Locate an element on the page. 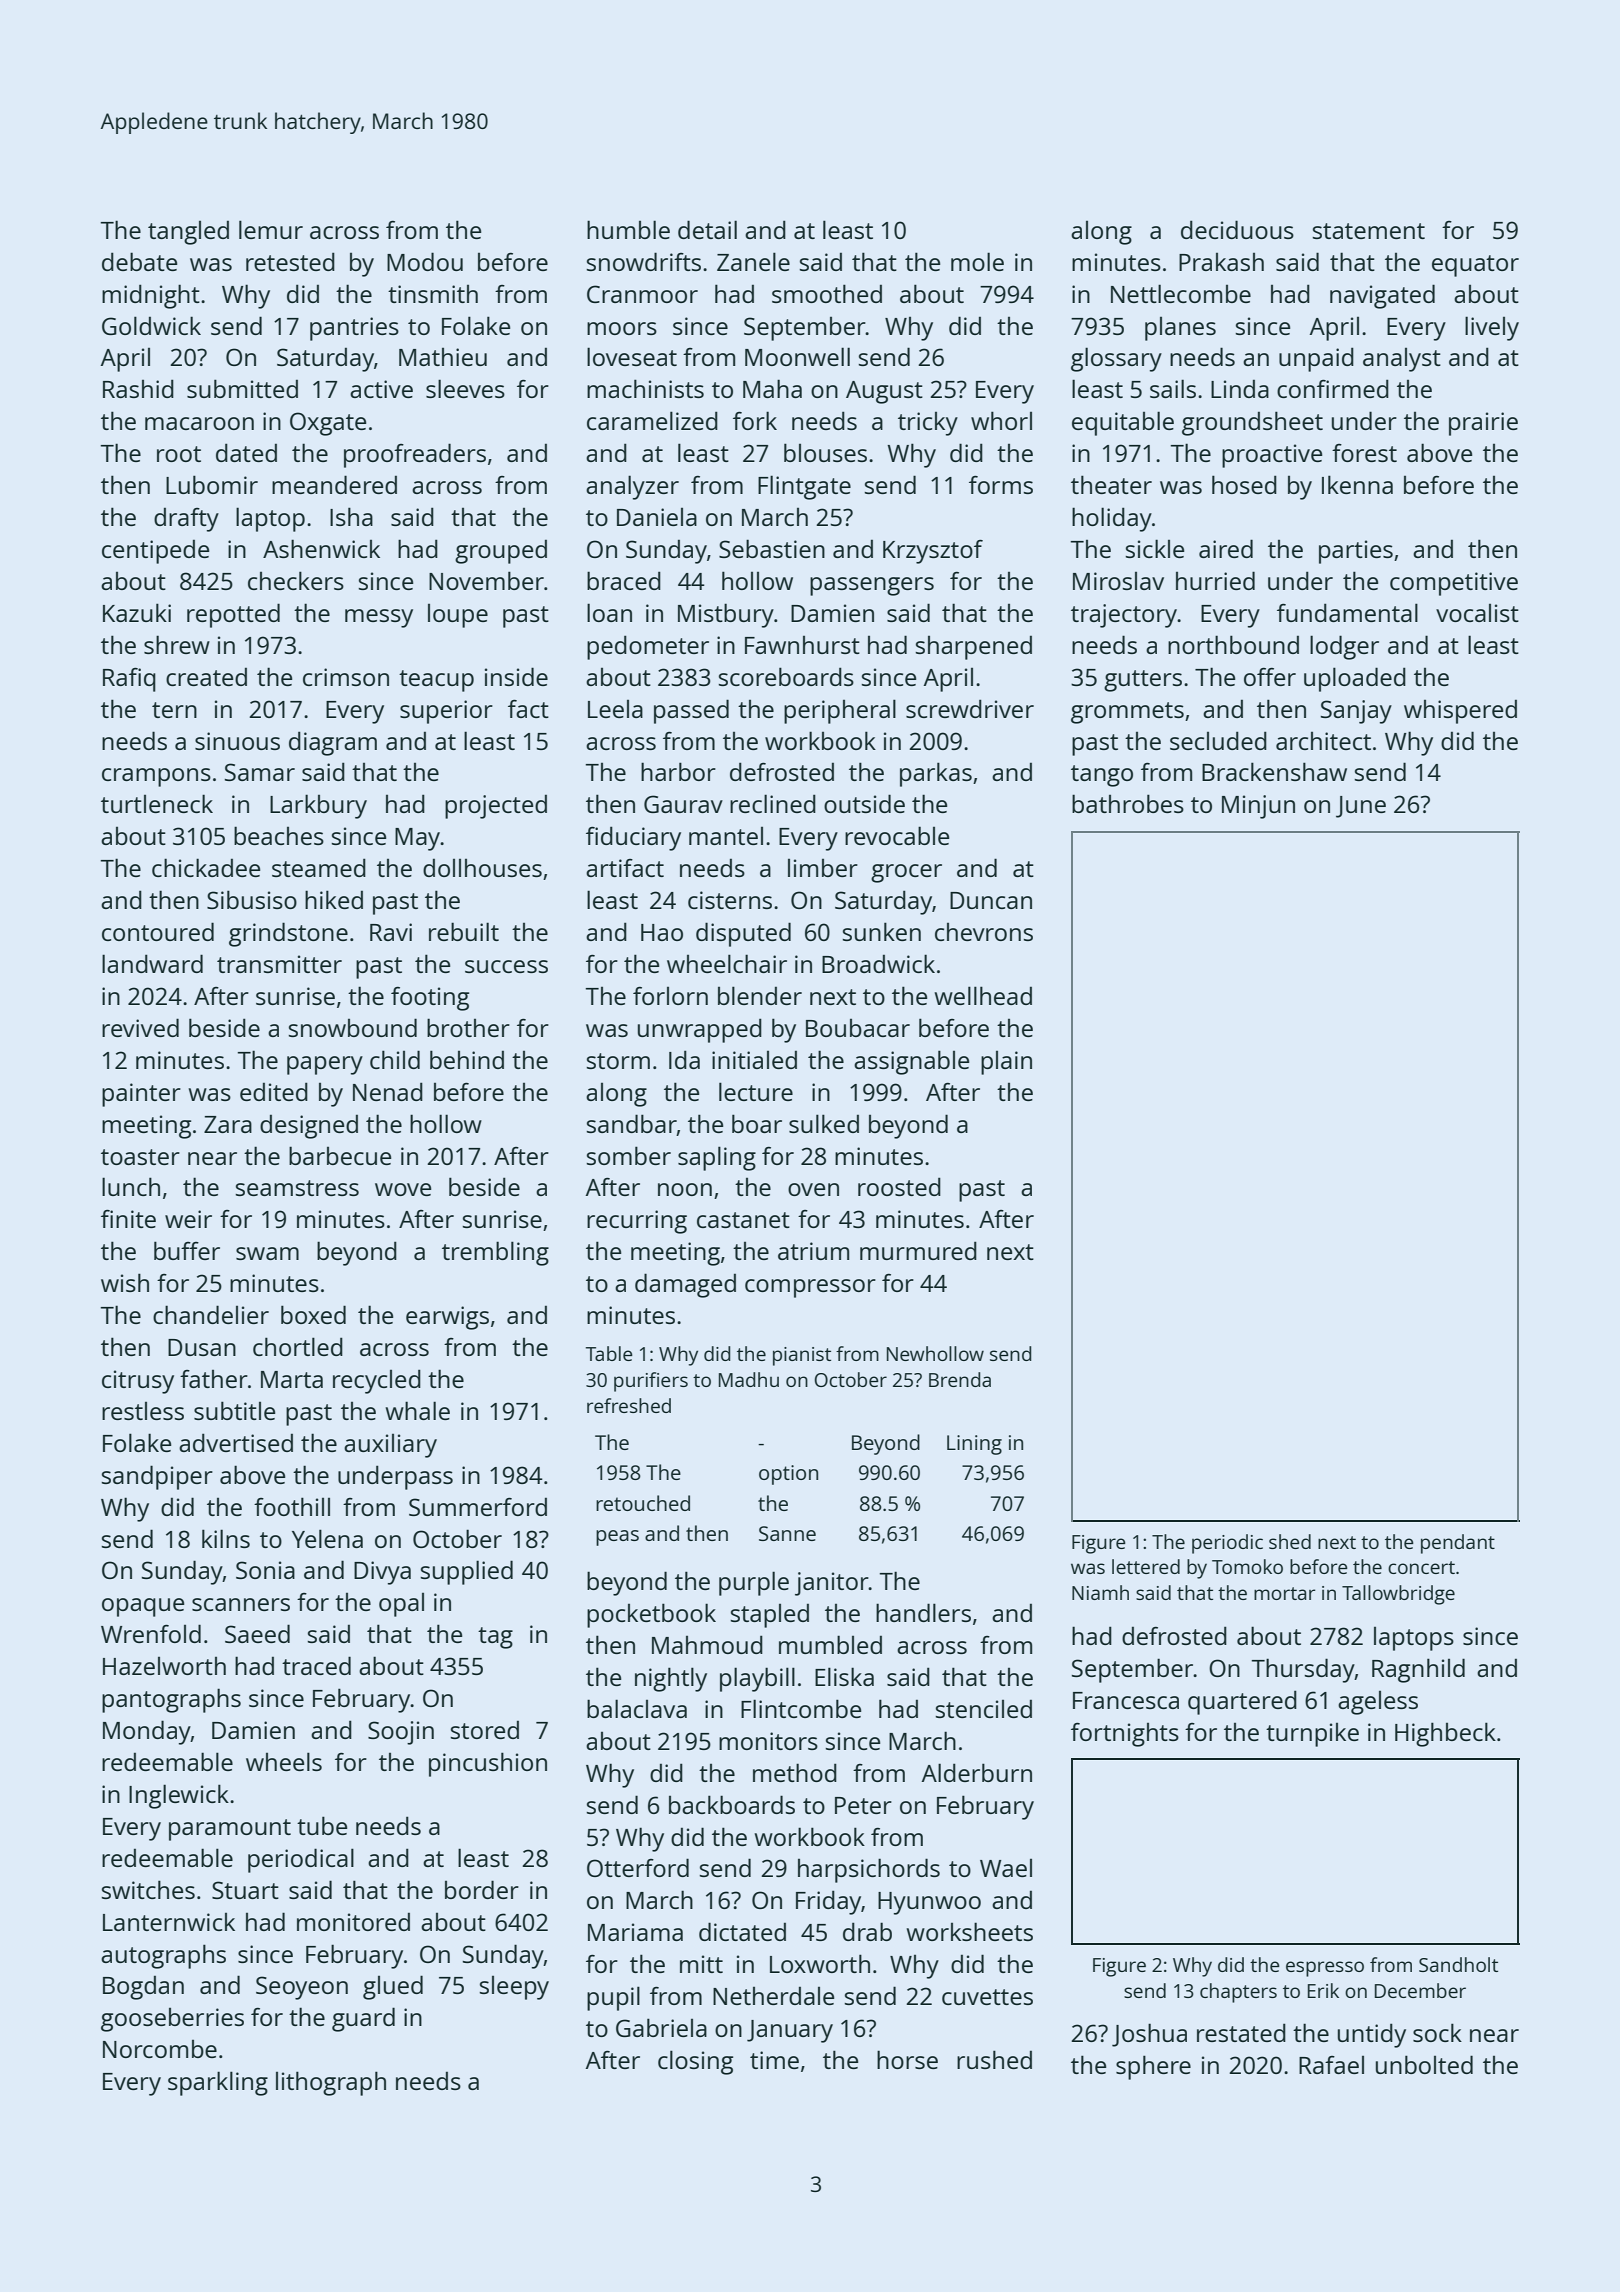 The width and height of the page is (1620, 2292). pendant is located at coordinates (1458, 1544).
